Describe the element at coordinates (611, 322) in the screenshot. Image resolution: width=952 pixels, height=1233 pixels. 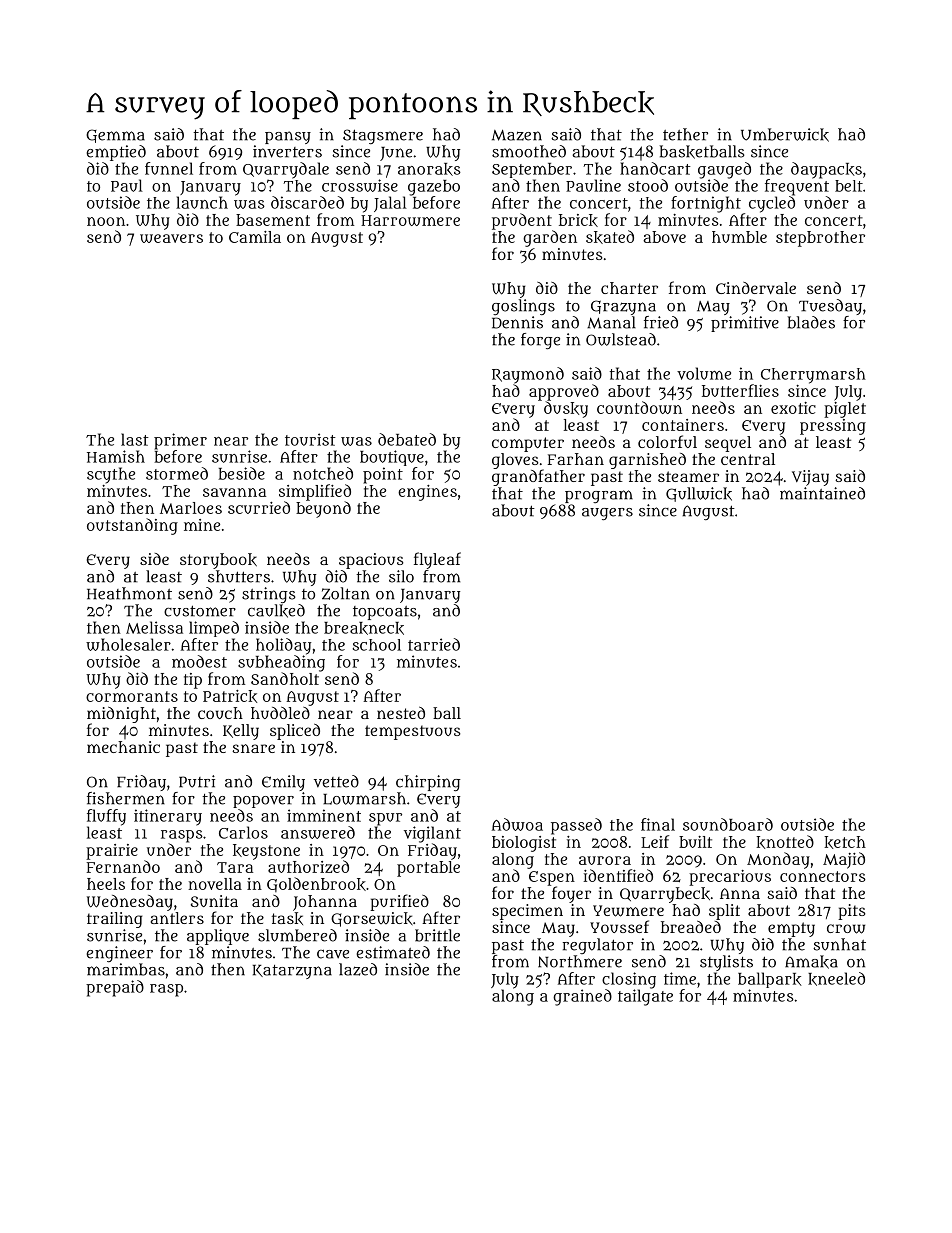
I see `Manal` at that location.
